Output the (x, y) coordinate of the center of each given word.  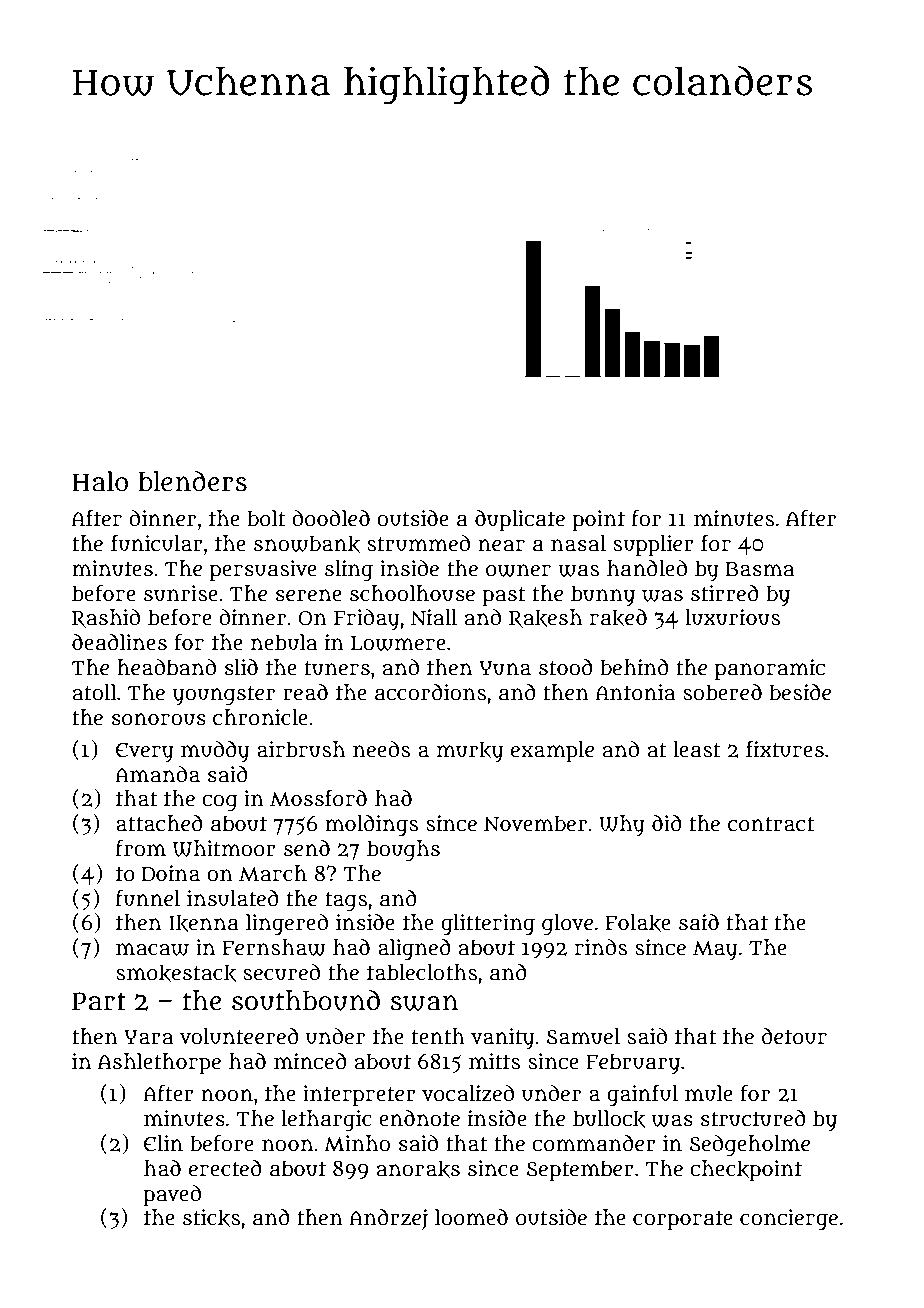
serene (309, 595)
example (552, 752)
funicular (157, 543)
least (697, 749)
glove (567, 924)
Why (622, 826)
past (504, 597)
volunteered (239, 1036)
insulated (233, 898)
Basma (760, 569)
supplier (653, 546)
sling (349, 570)
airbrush (301, 749)
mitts (494, 1061)
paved (172, 1196)
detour (794, 1036)
